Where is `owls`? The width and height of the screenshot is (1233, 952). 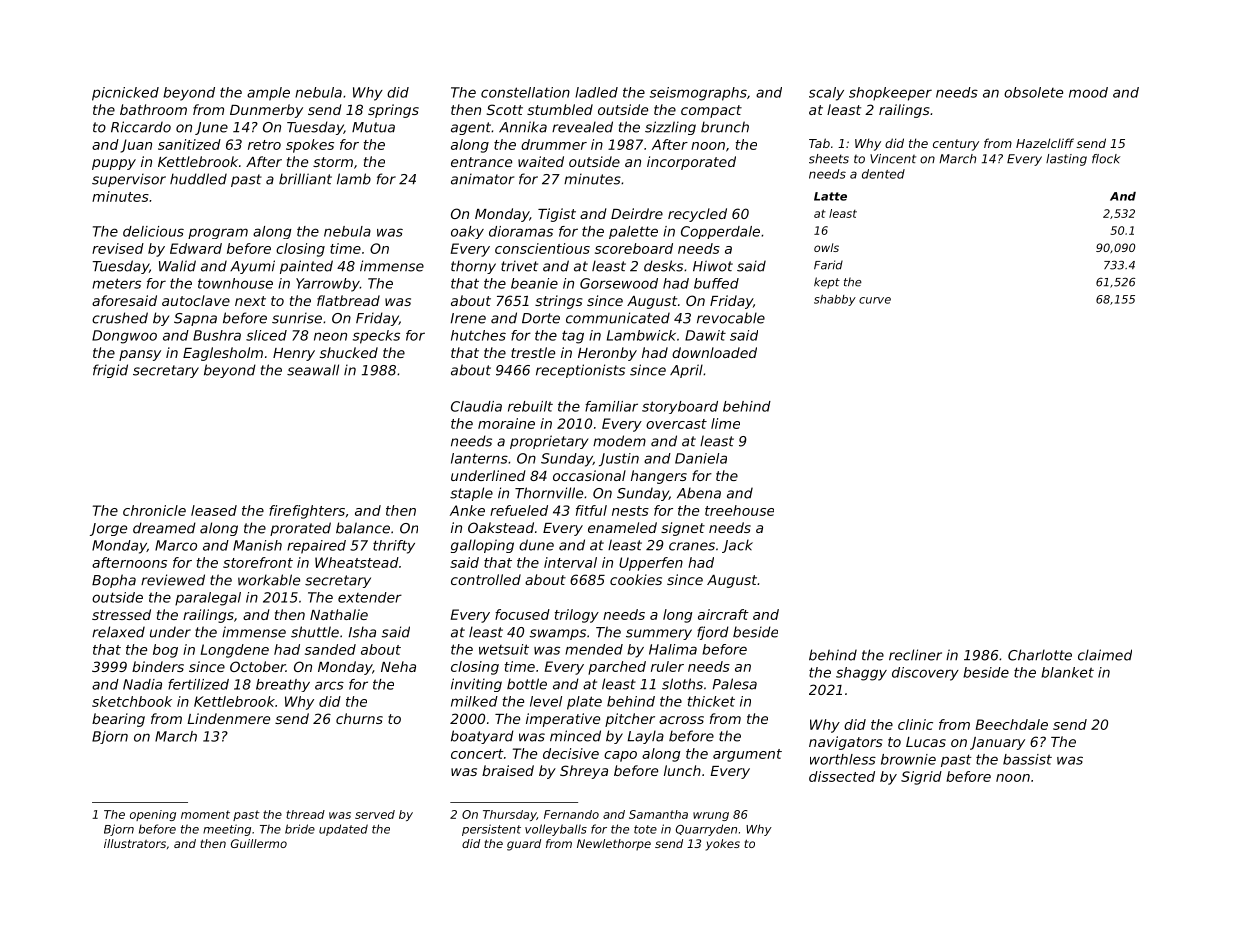 owls is located at coordinates (826, 247).
